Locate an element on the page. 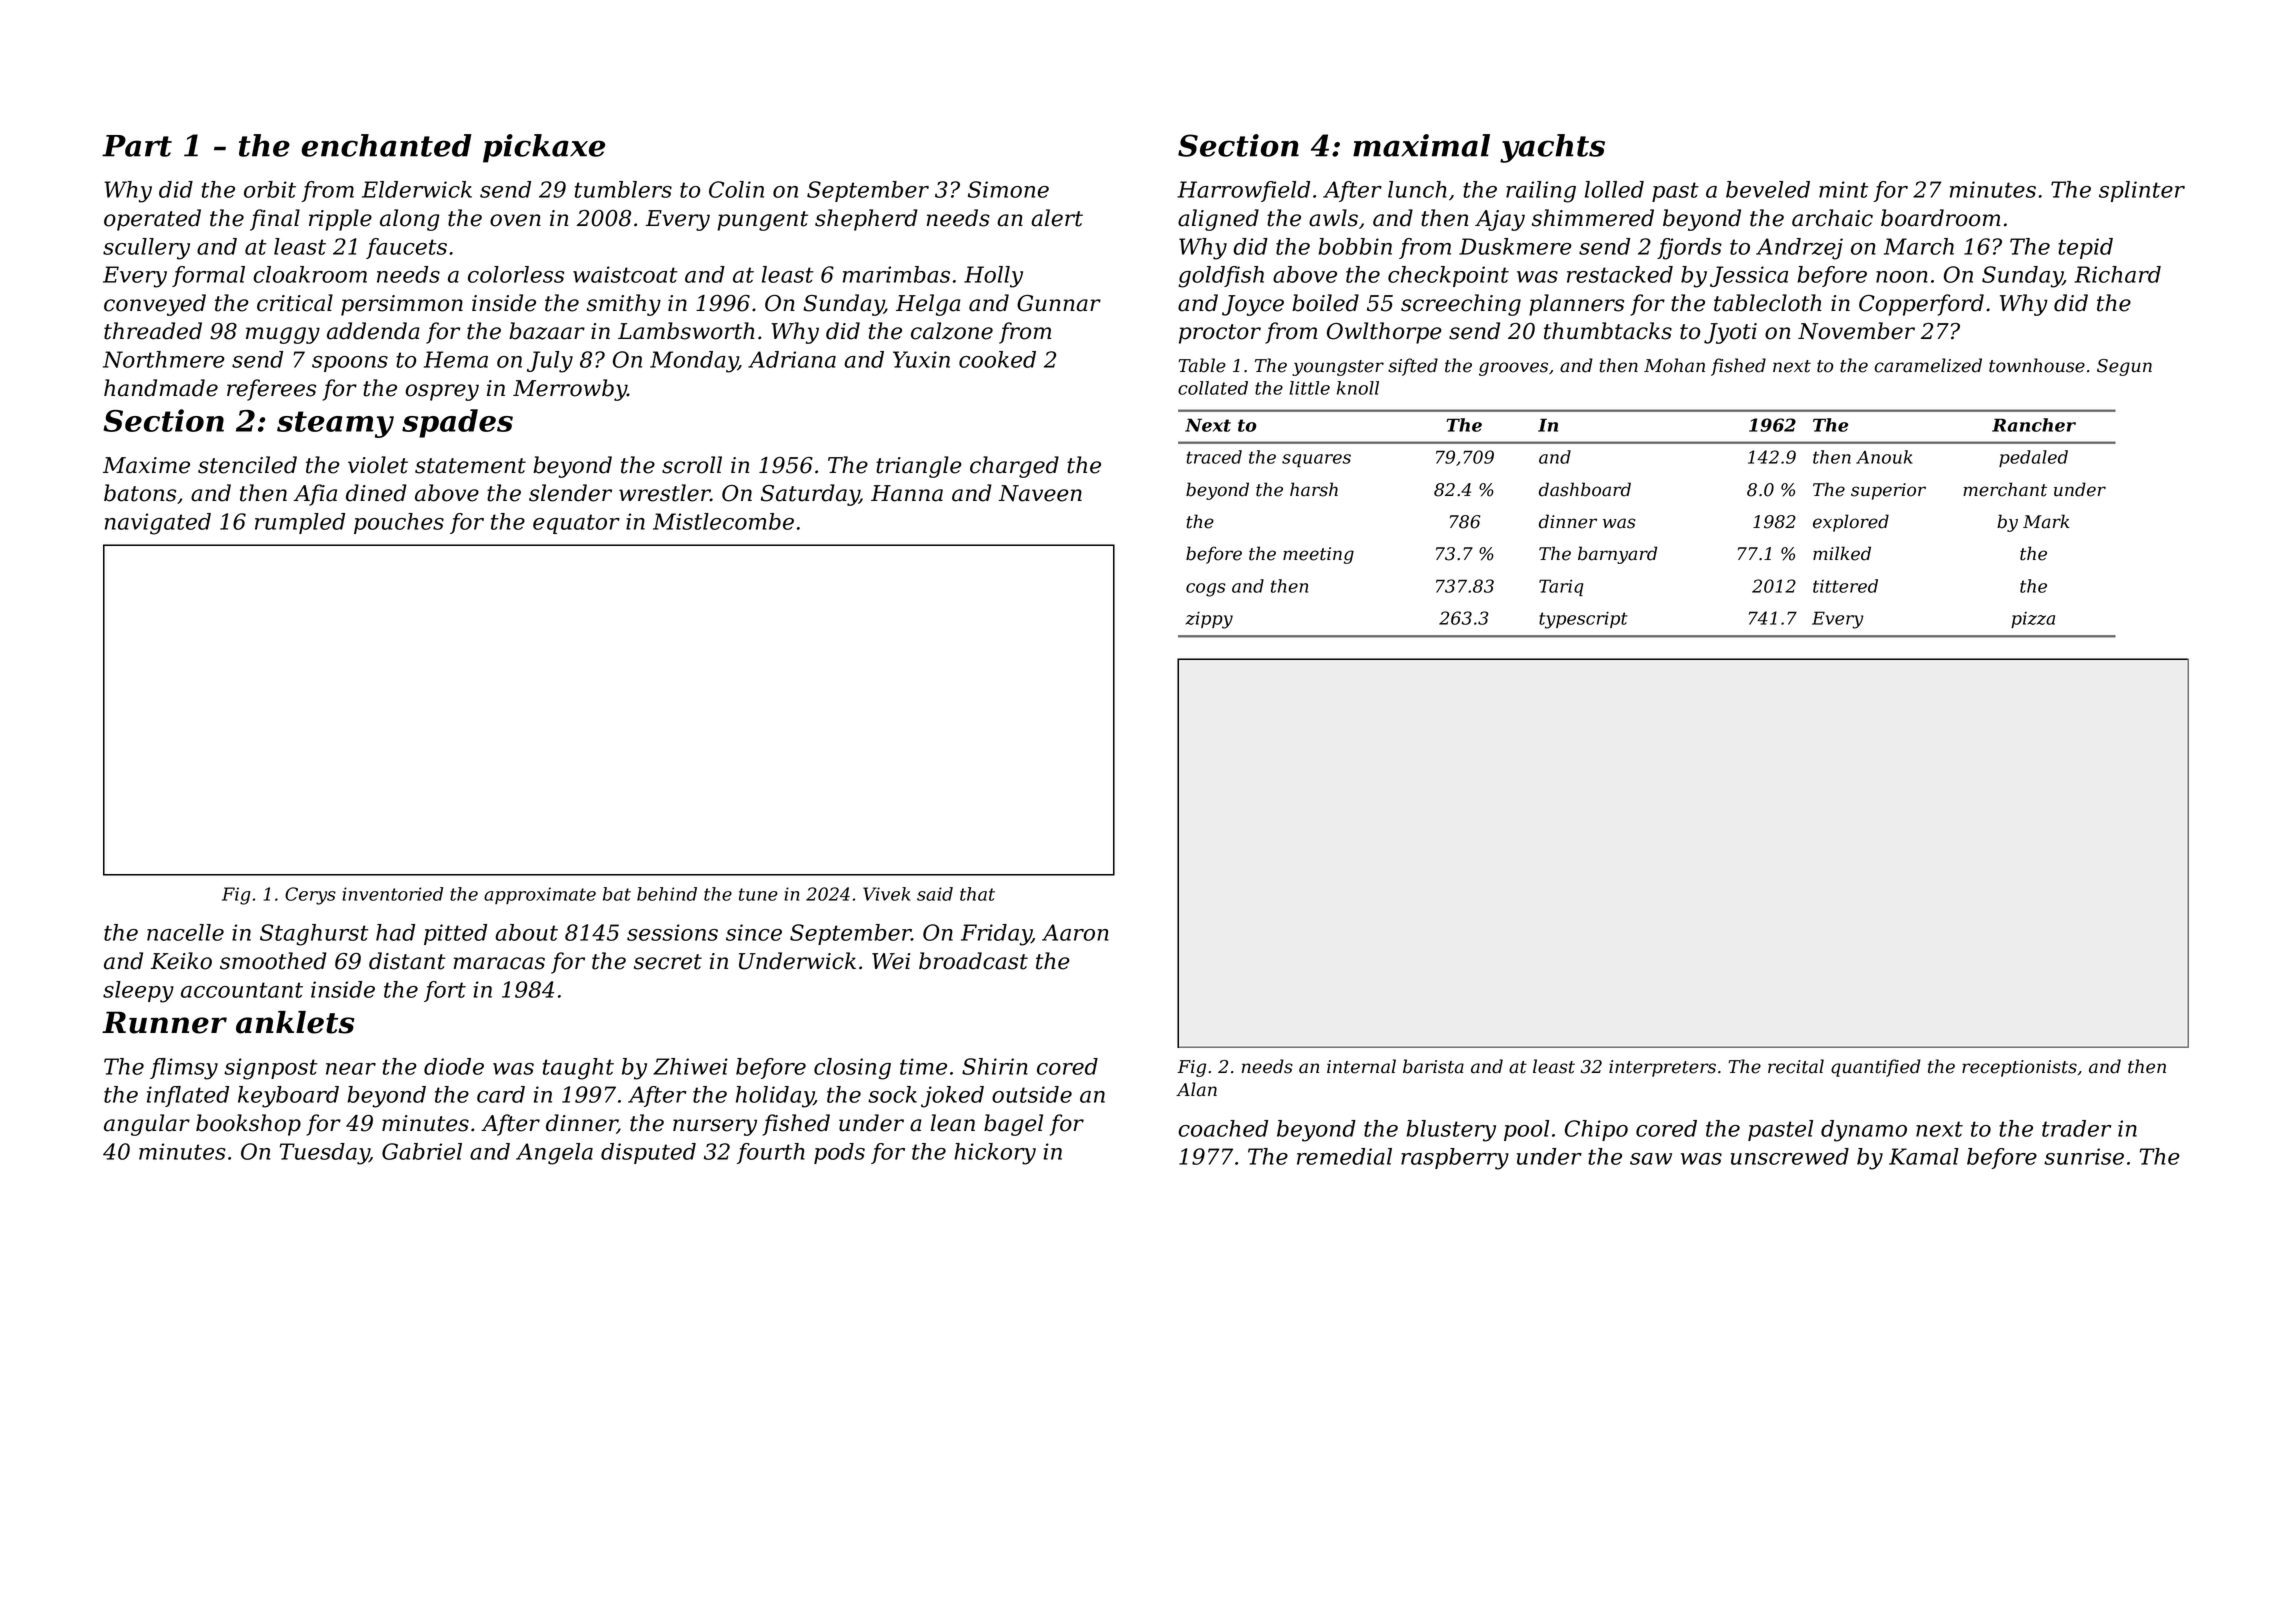  Rancher is located at coordinates (2034, 425).
